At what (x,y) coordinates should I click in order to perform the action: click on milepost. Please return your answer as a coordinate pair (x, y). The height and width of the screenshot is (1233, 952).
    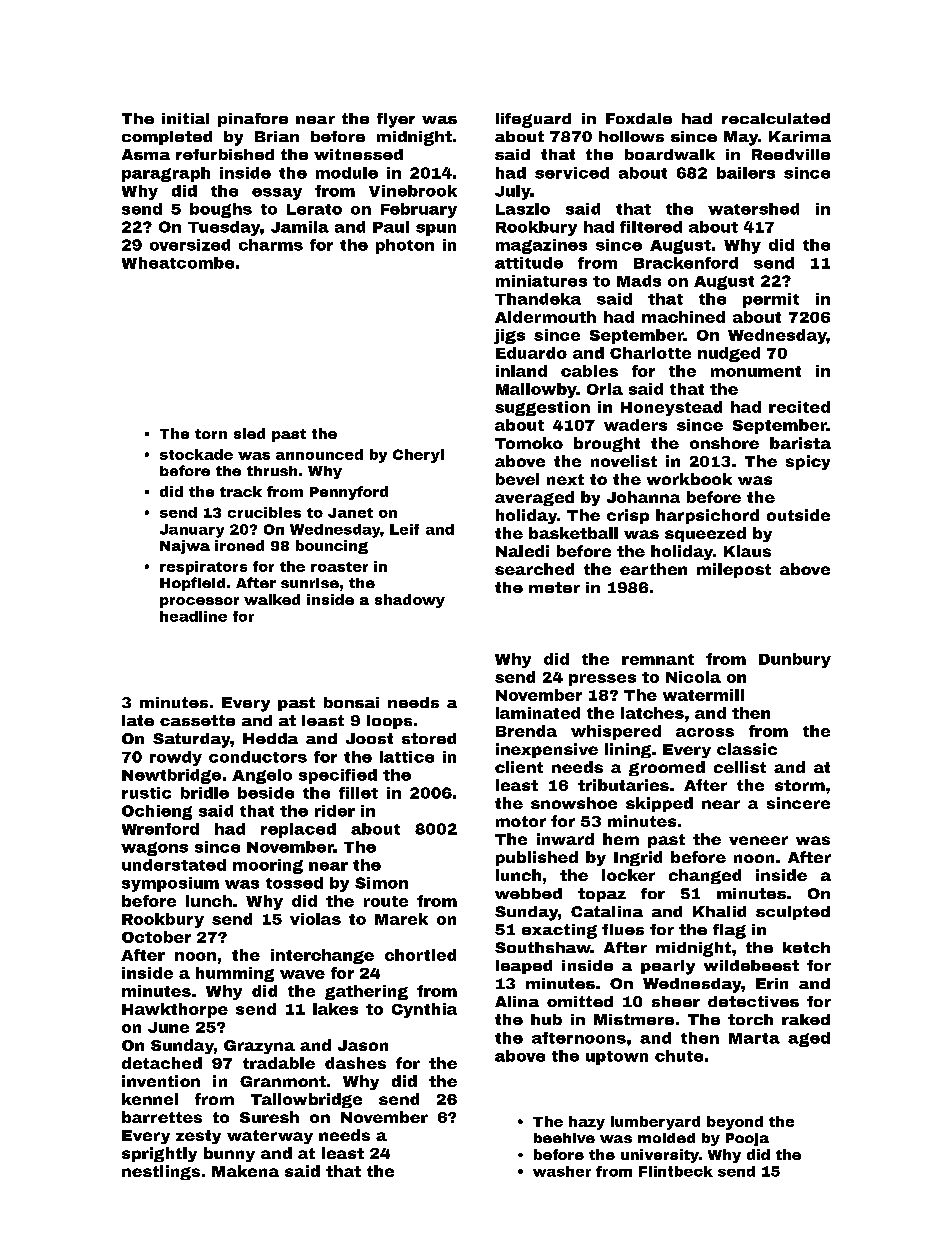
    Looking at the image, I should click on (734, 570).
